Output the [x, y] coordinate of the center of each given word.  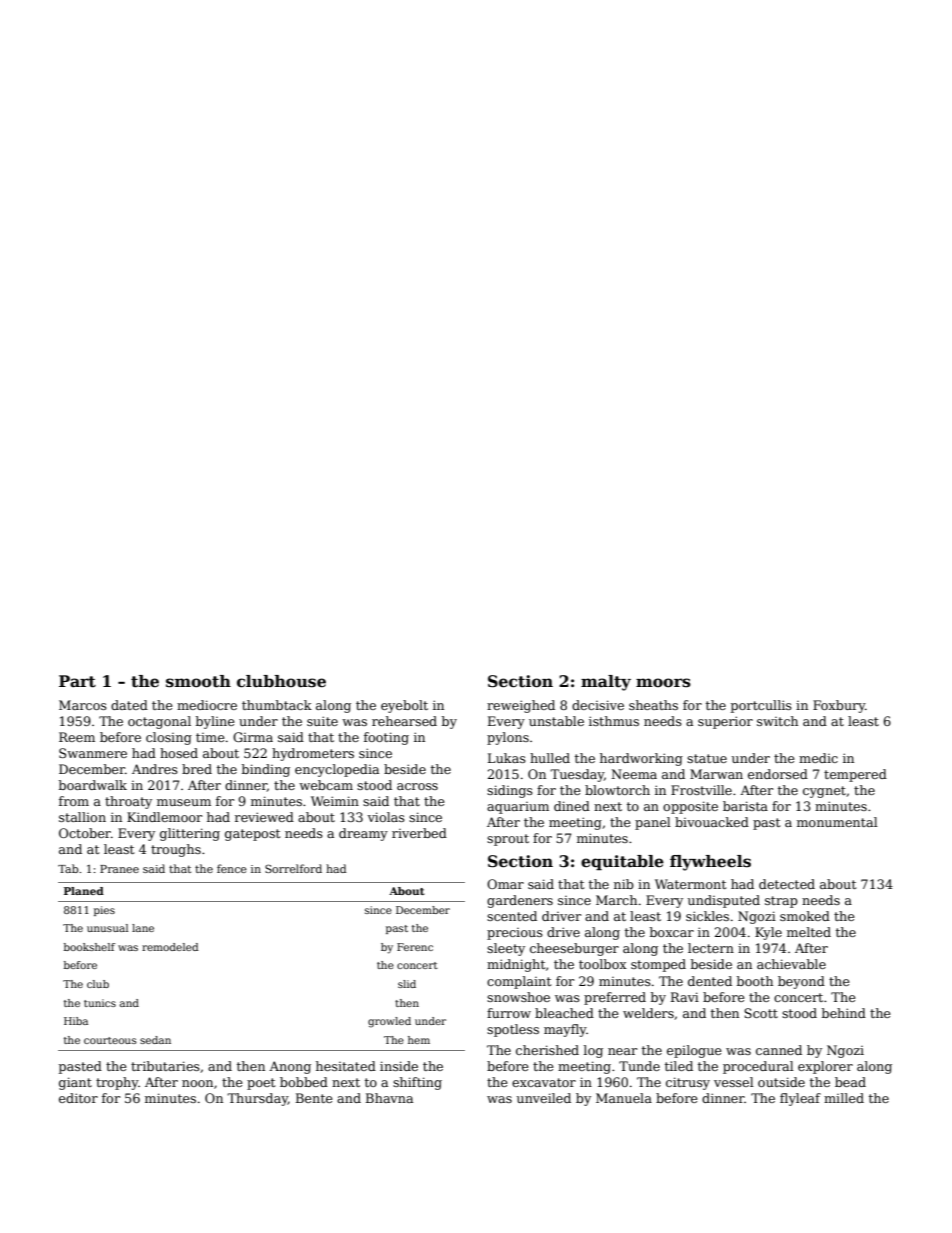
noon [197, 1083]
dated [129, 705]
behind [844, 1013]
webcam [326, 785]
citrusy [688, 1083]
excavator [544, 1082]
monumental [837, 822]
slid [407, 984]
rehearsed [404, 721]
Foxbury [839, 706]
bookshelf [89, 947]
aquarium [518, 808]
